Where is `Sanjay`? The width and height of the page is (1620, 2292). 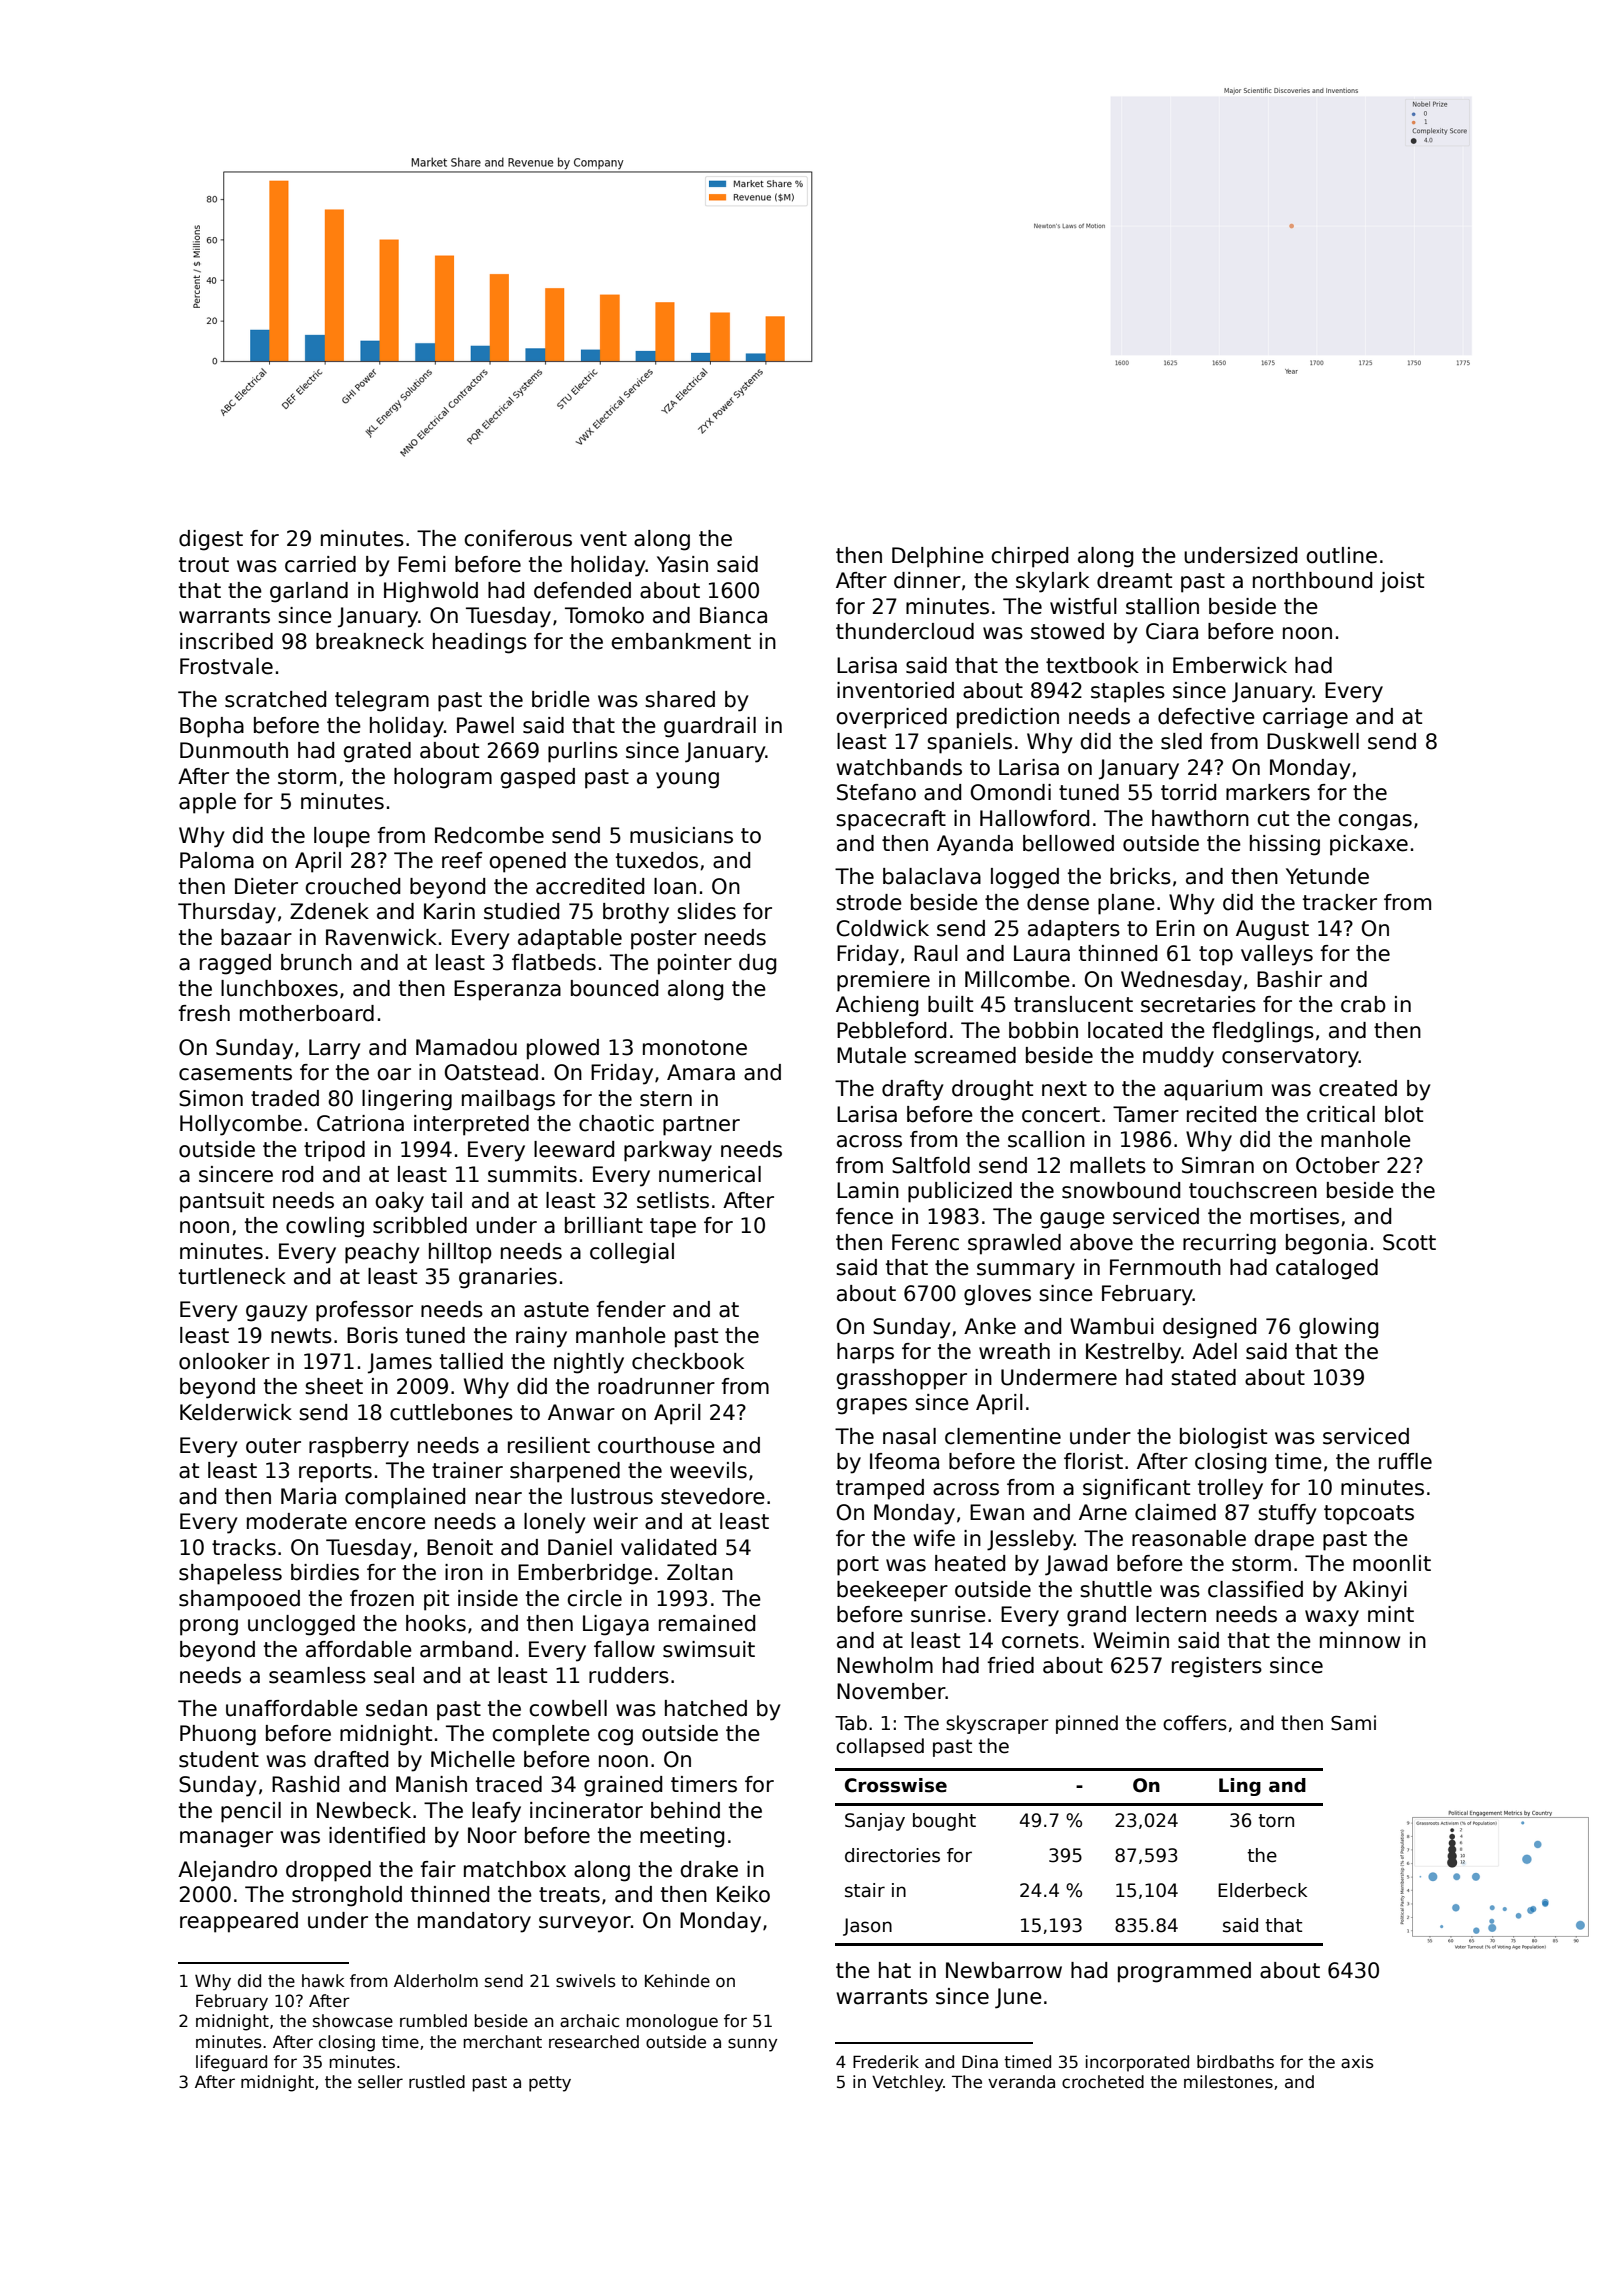
Sanjay is located at coordinates (875, 1822).
